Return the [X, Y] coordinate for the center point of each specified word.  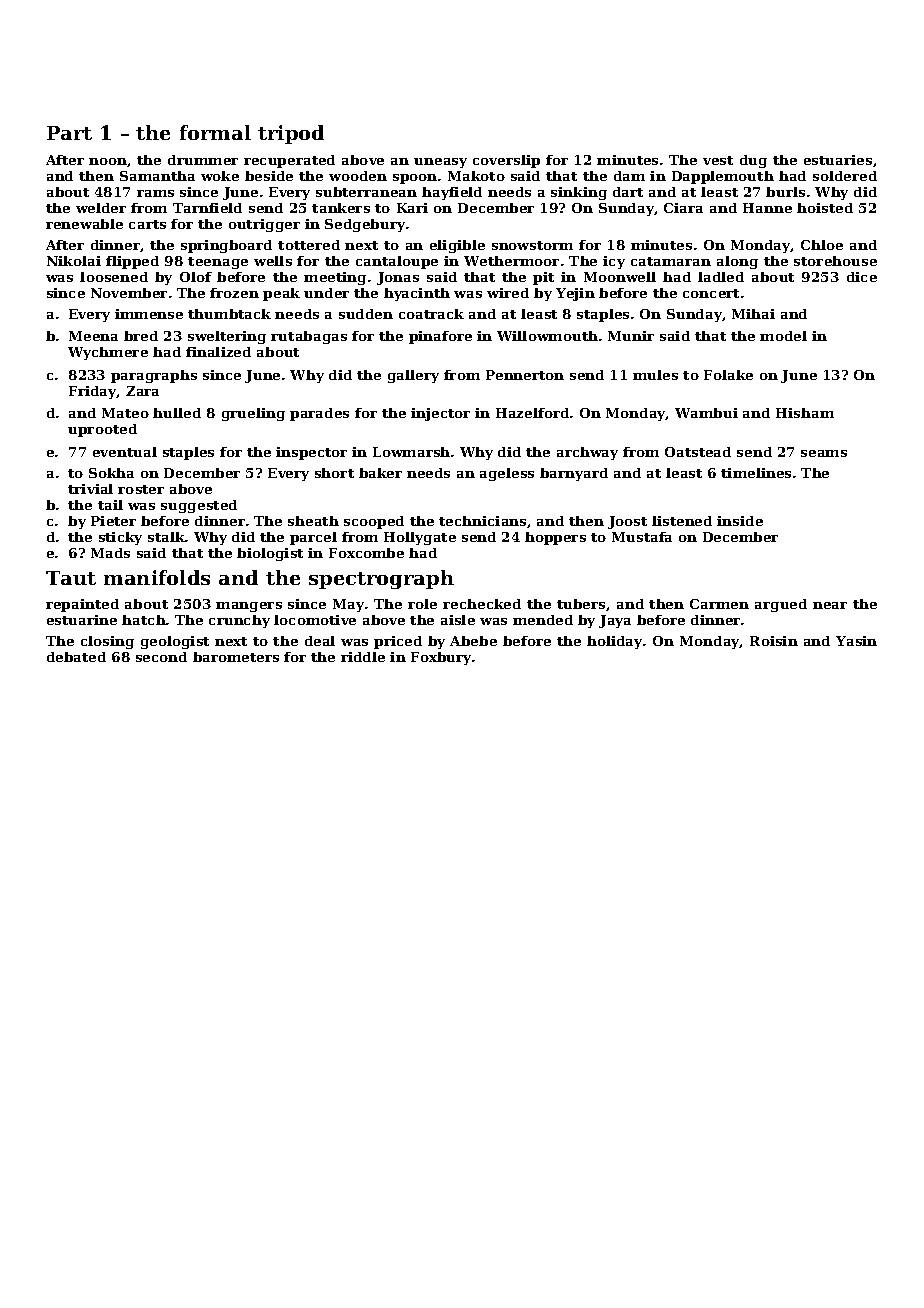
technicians [482, 521]
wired [508, 293]
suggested [199, 506]
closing [107, 642]
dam [629, 176]
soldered [845, 176]
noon [108, 162]
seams [824, 453]
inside [740, 521]
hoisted [825, 208]
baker [380, 473]
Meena [93, 336]
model [783, 336]
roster [141, 489]
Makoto [476, 176]
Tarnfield [207, 208]
